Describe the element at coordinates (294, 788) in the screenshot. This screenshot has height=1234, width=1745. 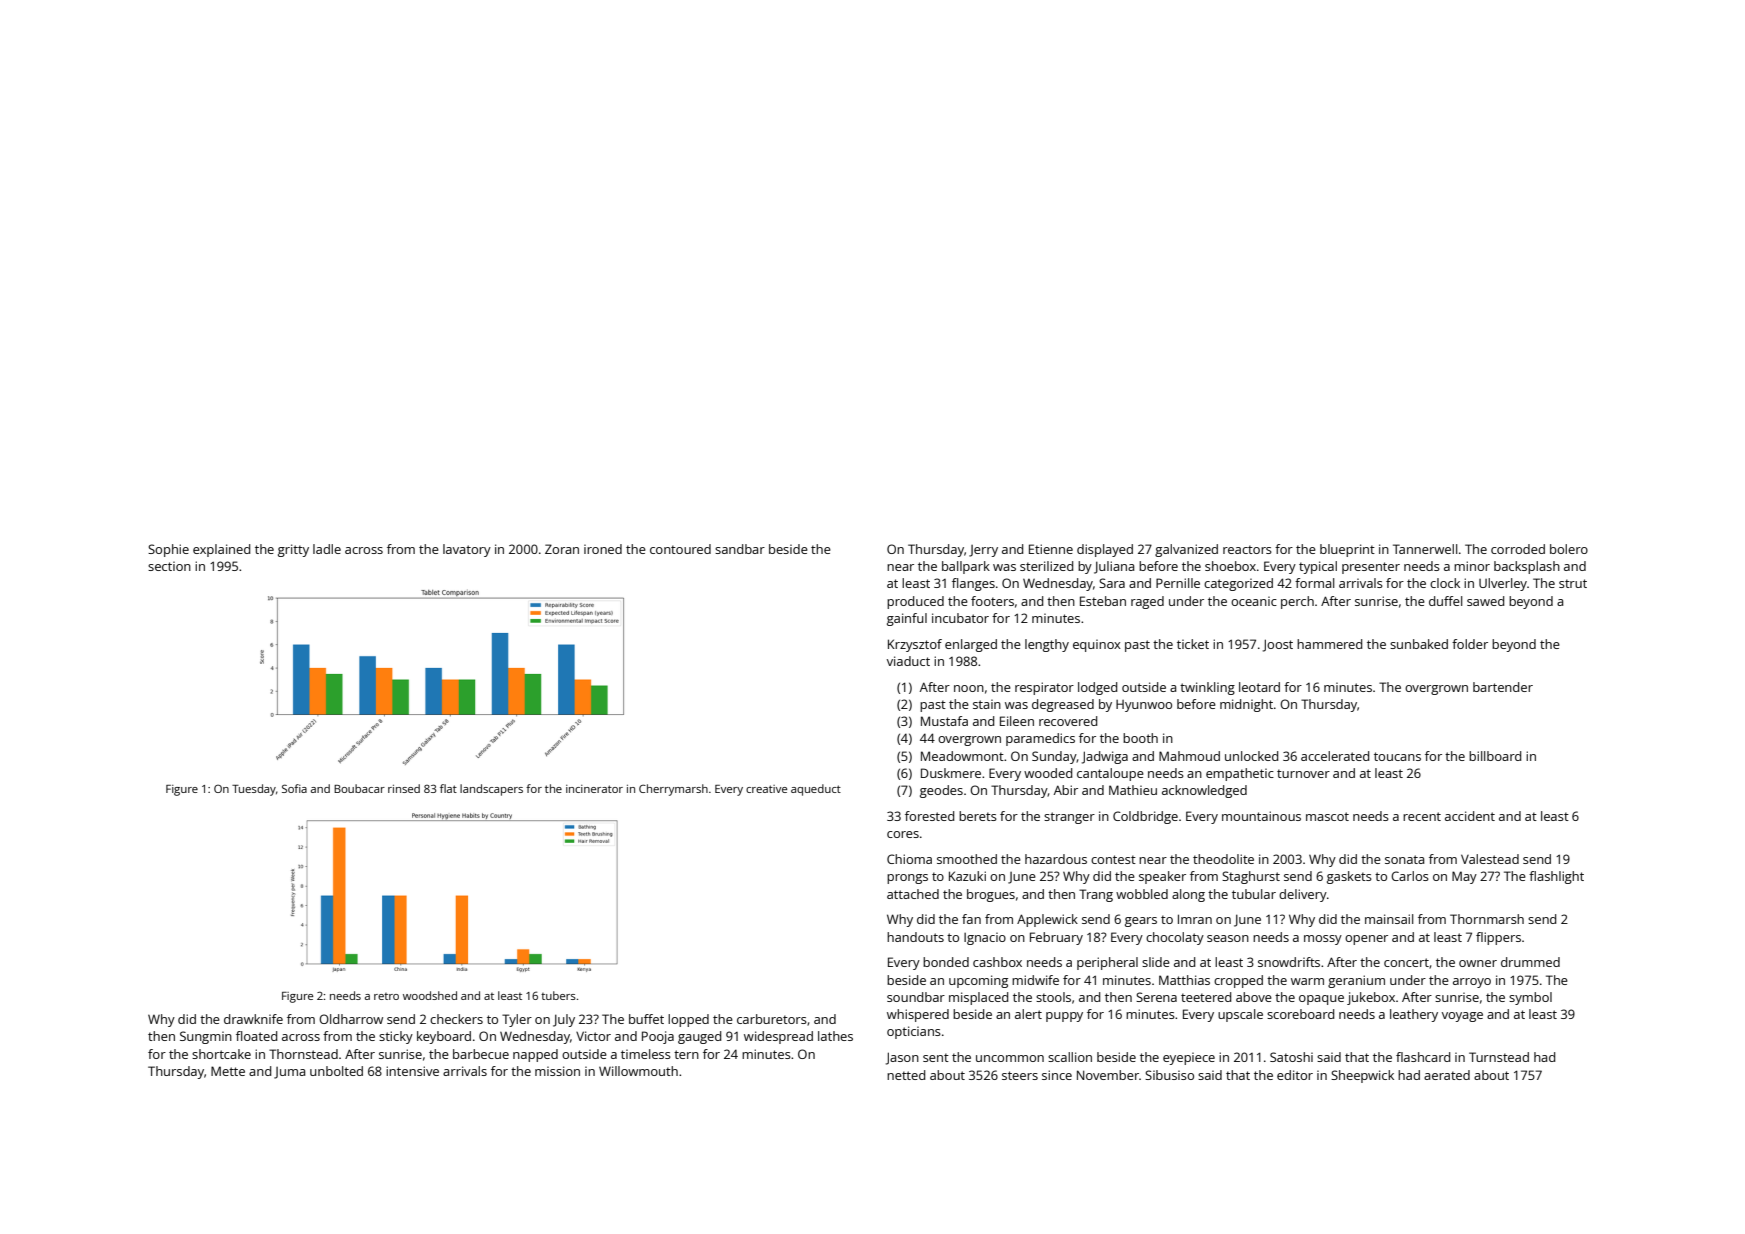
I see `Sofia` at that location.
